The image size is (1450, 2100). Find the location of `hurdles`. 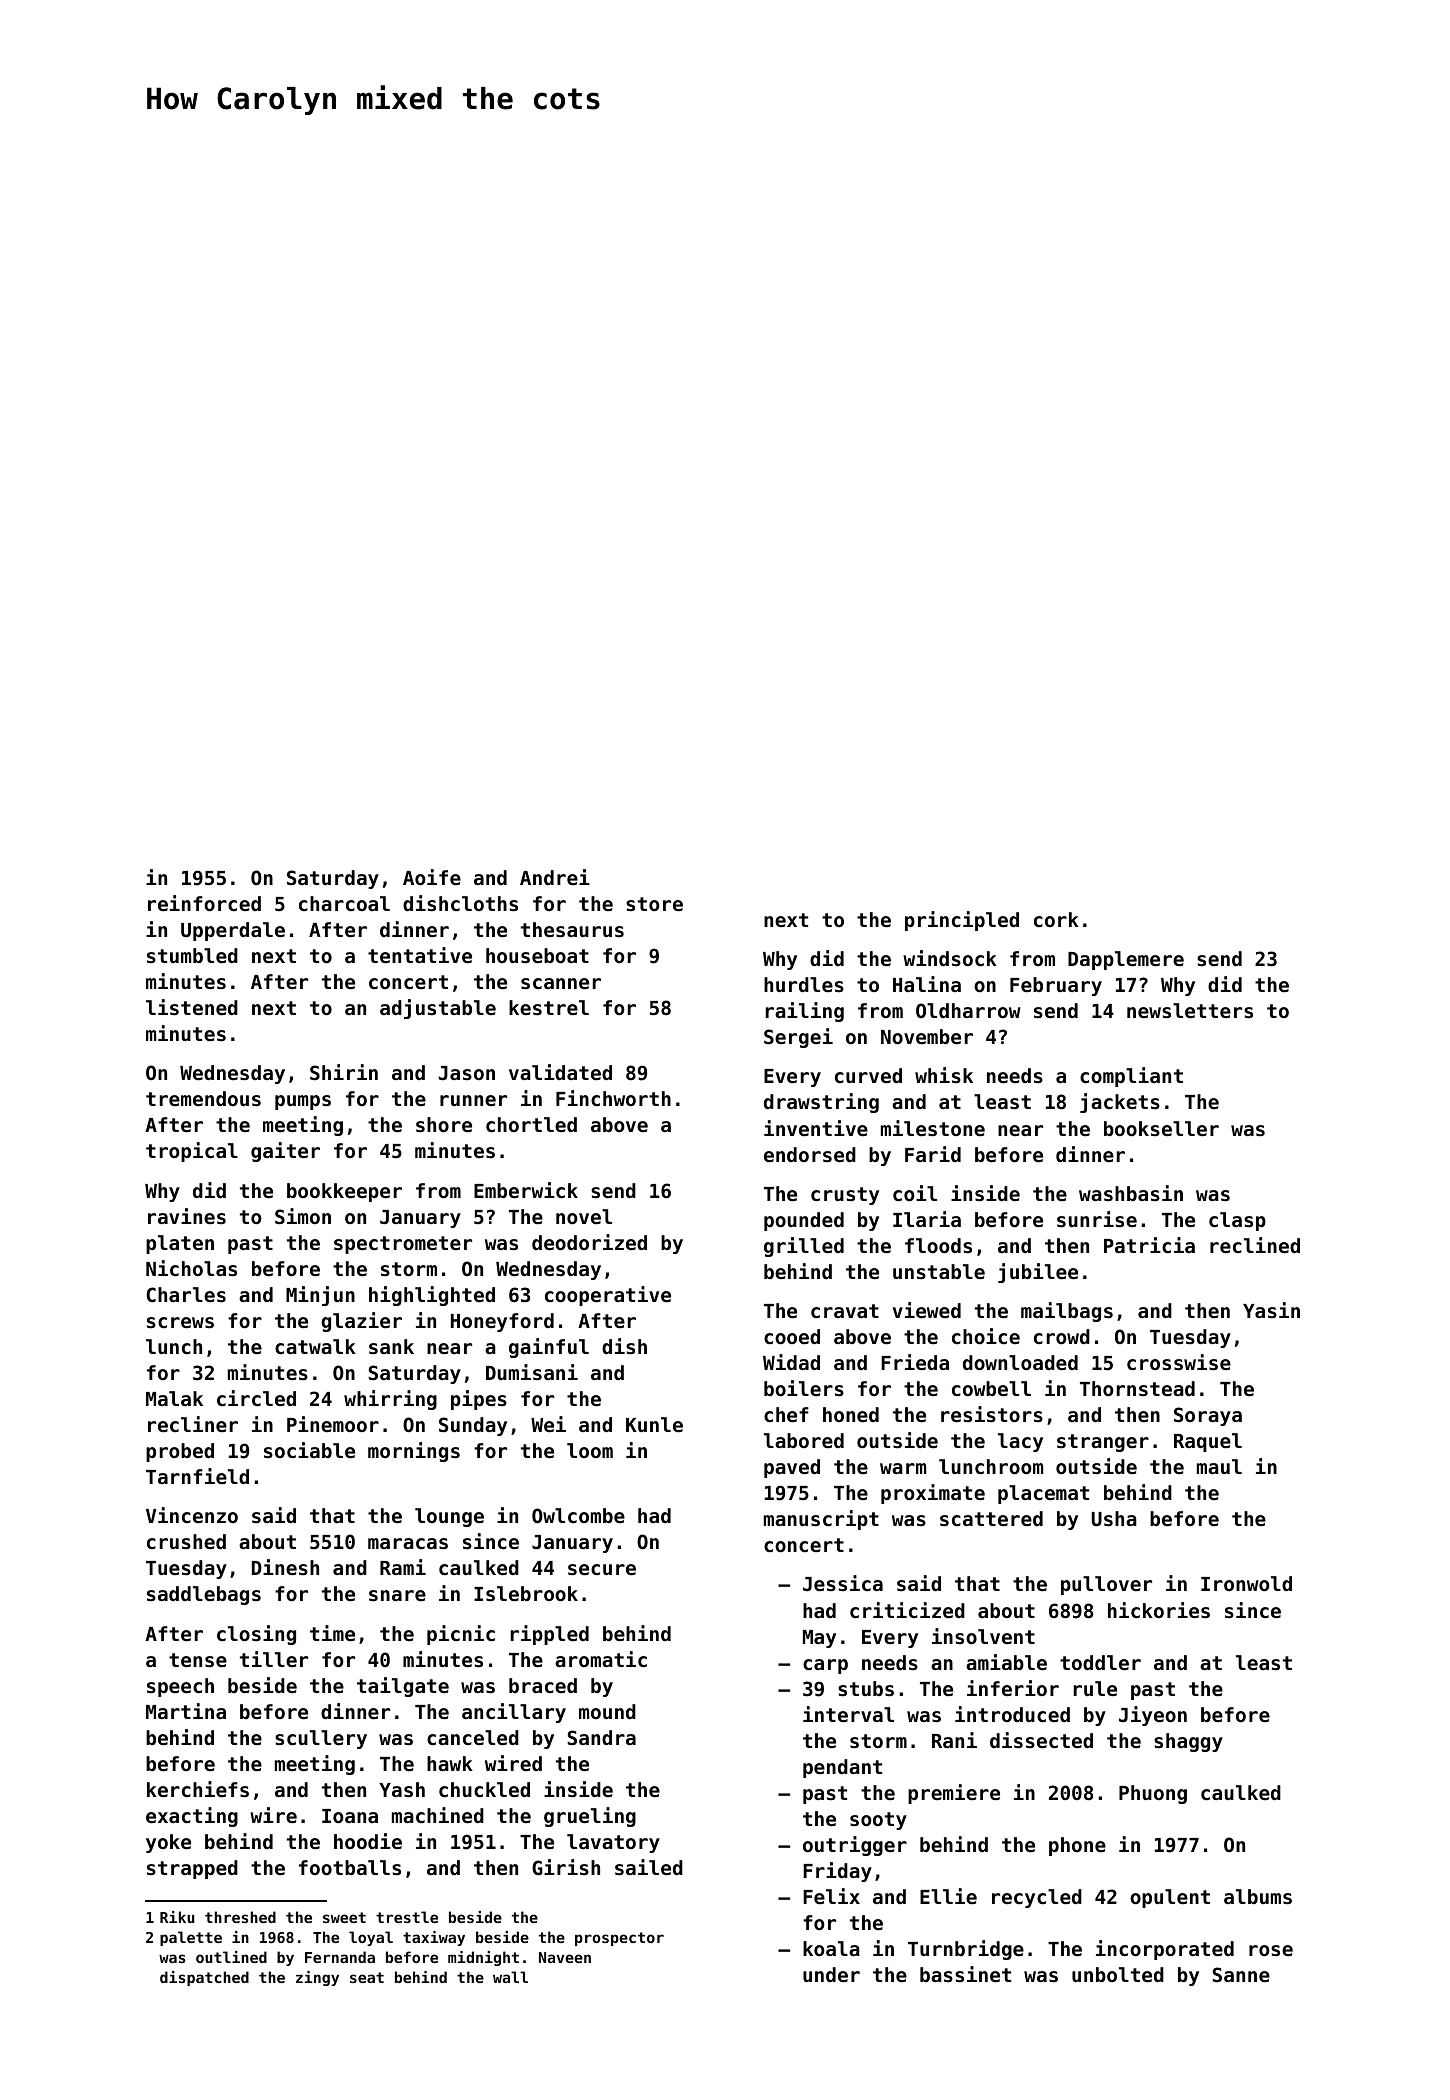

hurdles is located at coordinates (804, 984).
